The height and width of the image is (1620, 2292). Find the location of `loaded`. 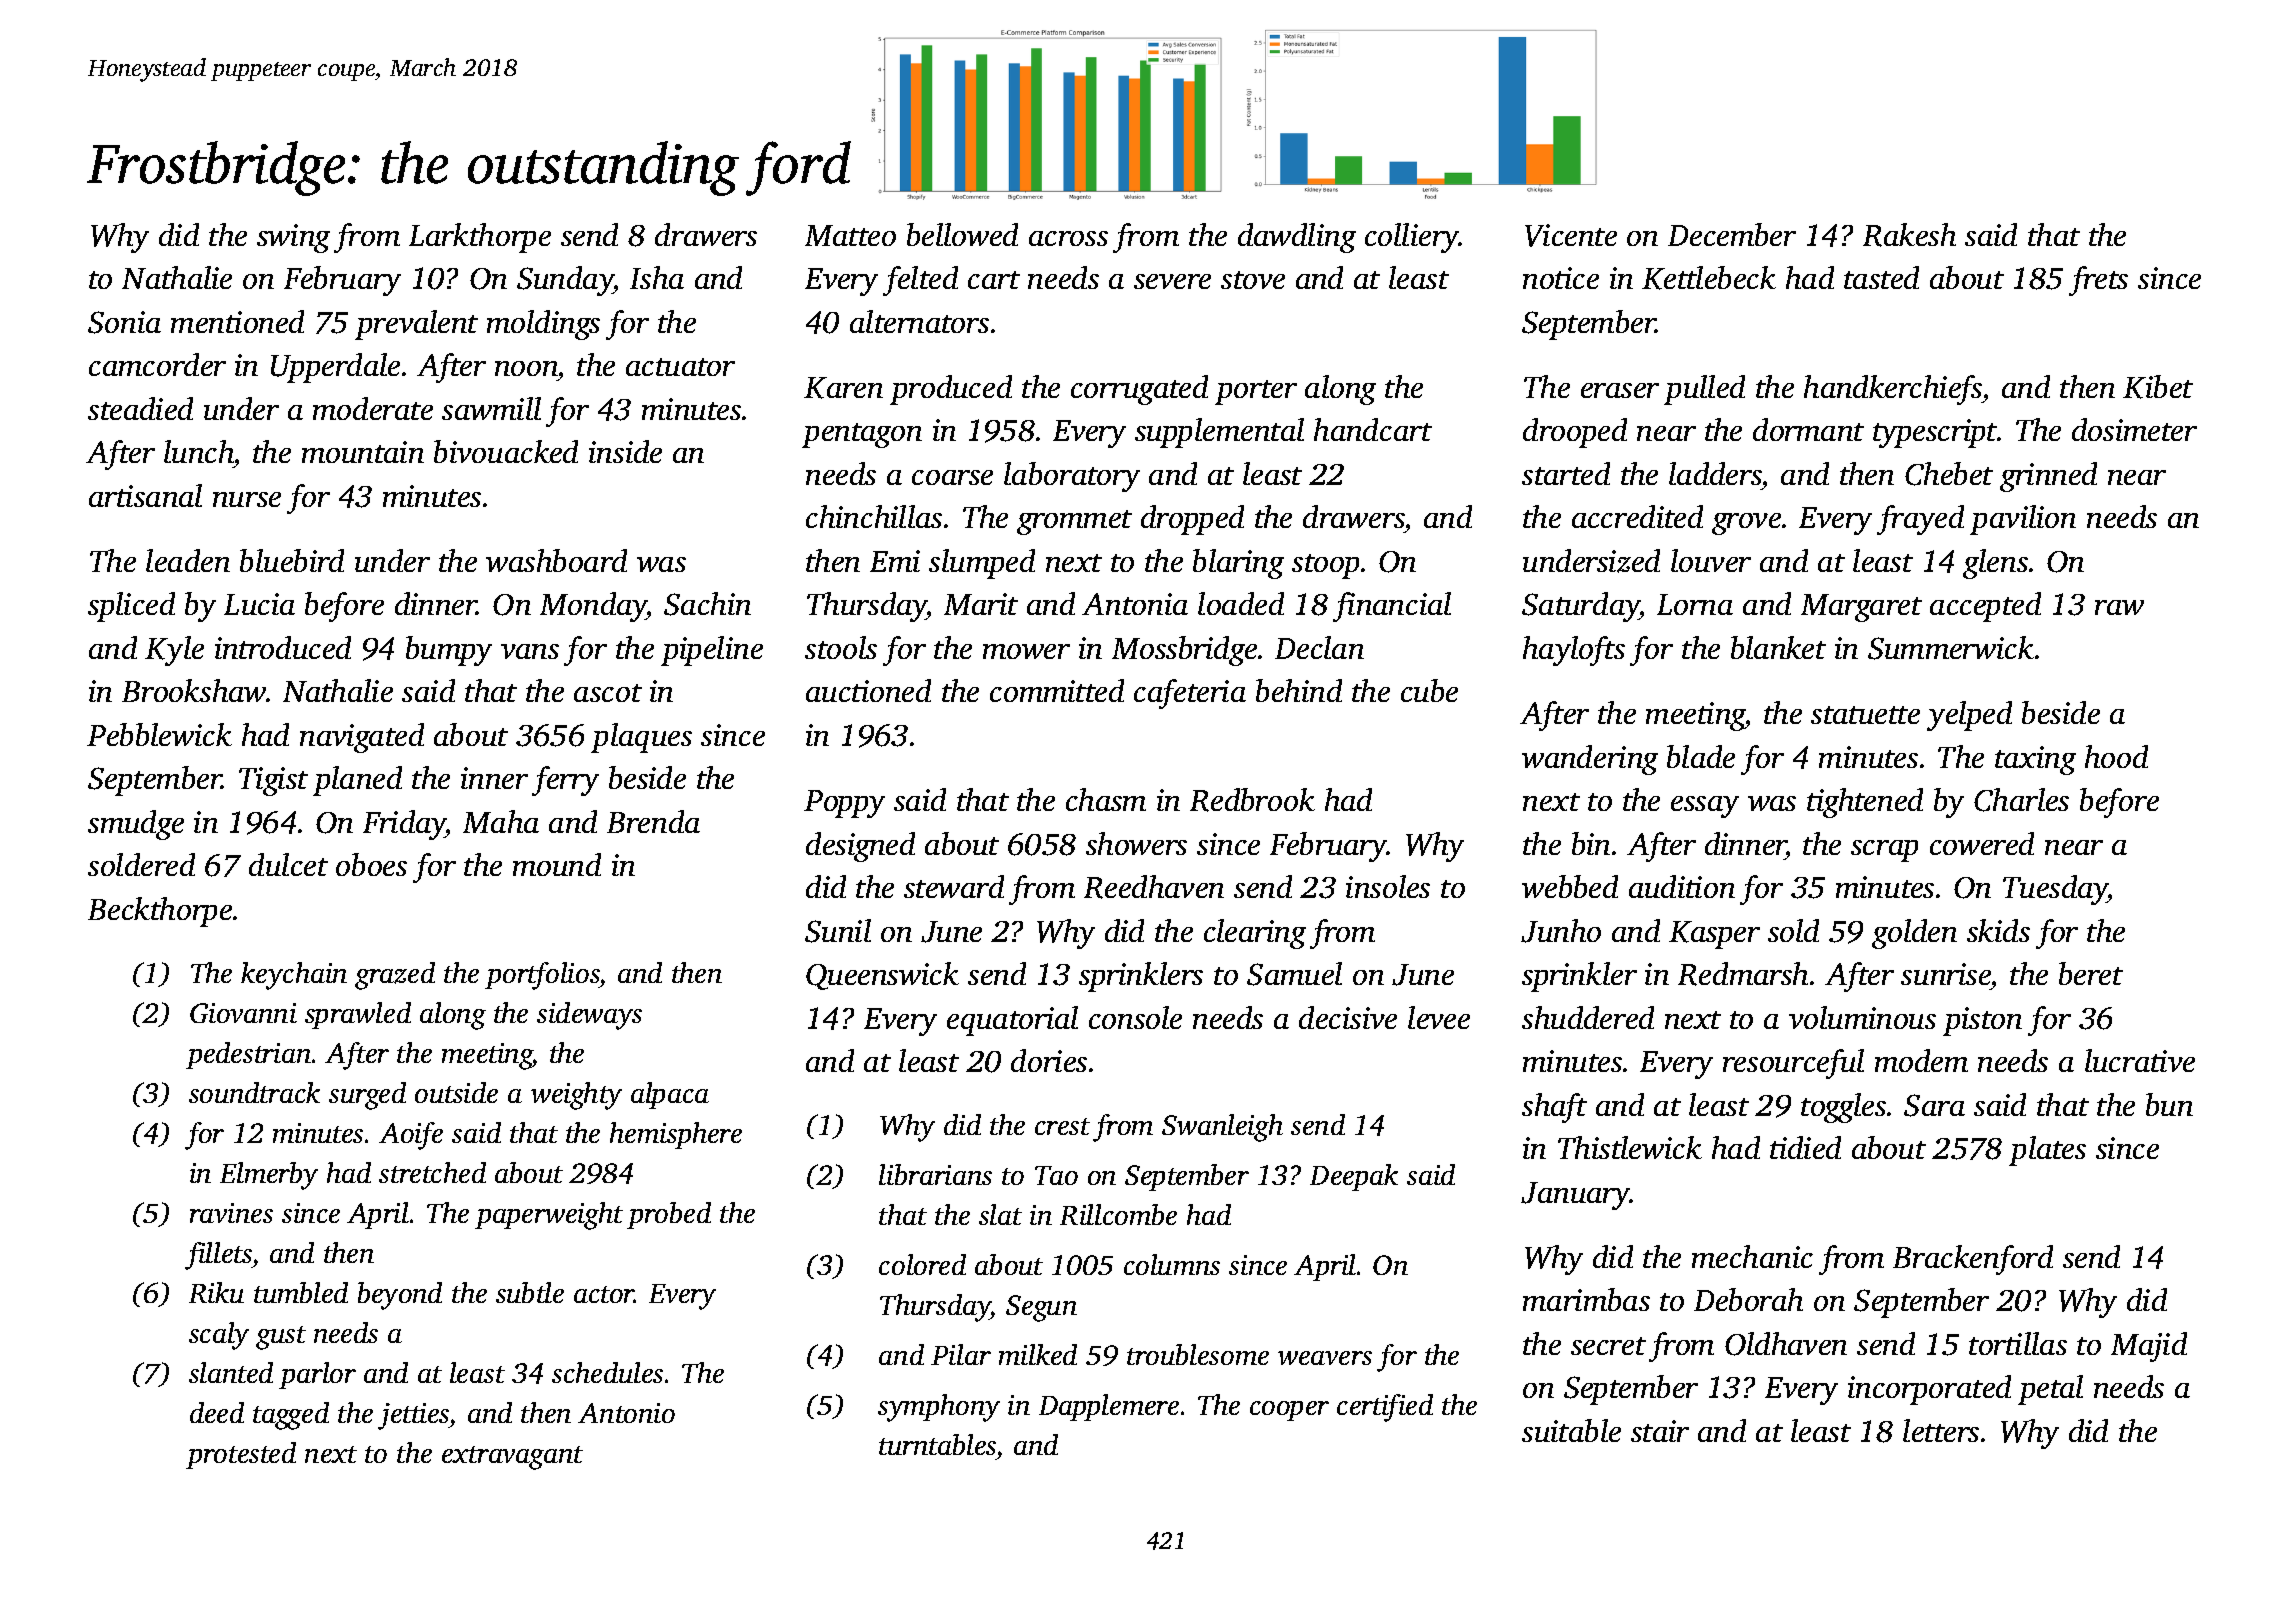

loaded is located at coordinates (1241, 603).
